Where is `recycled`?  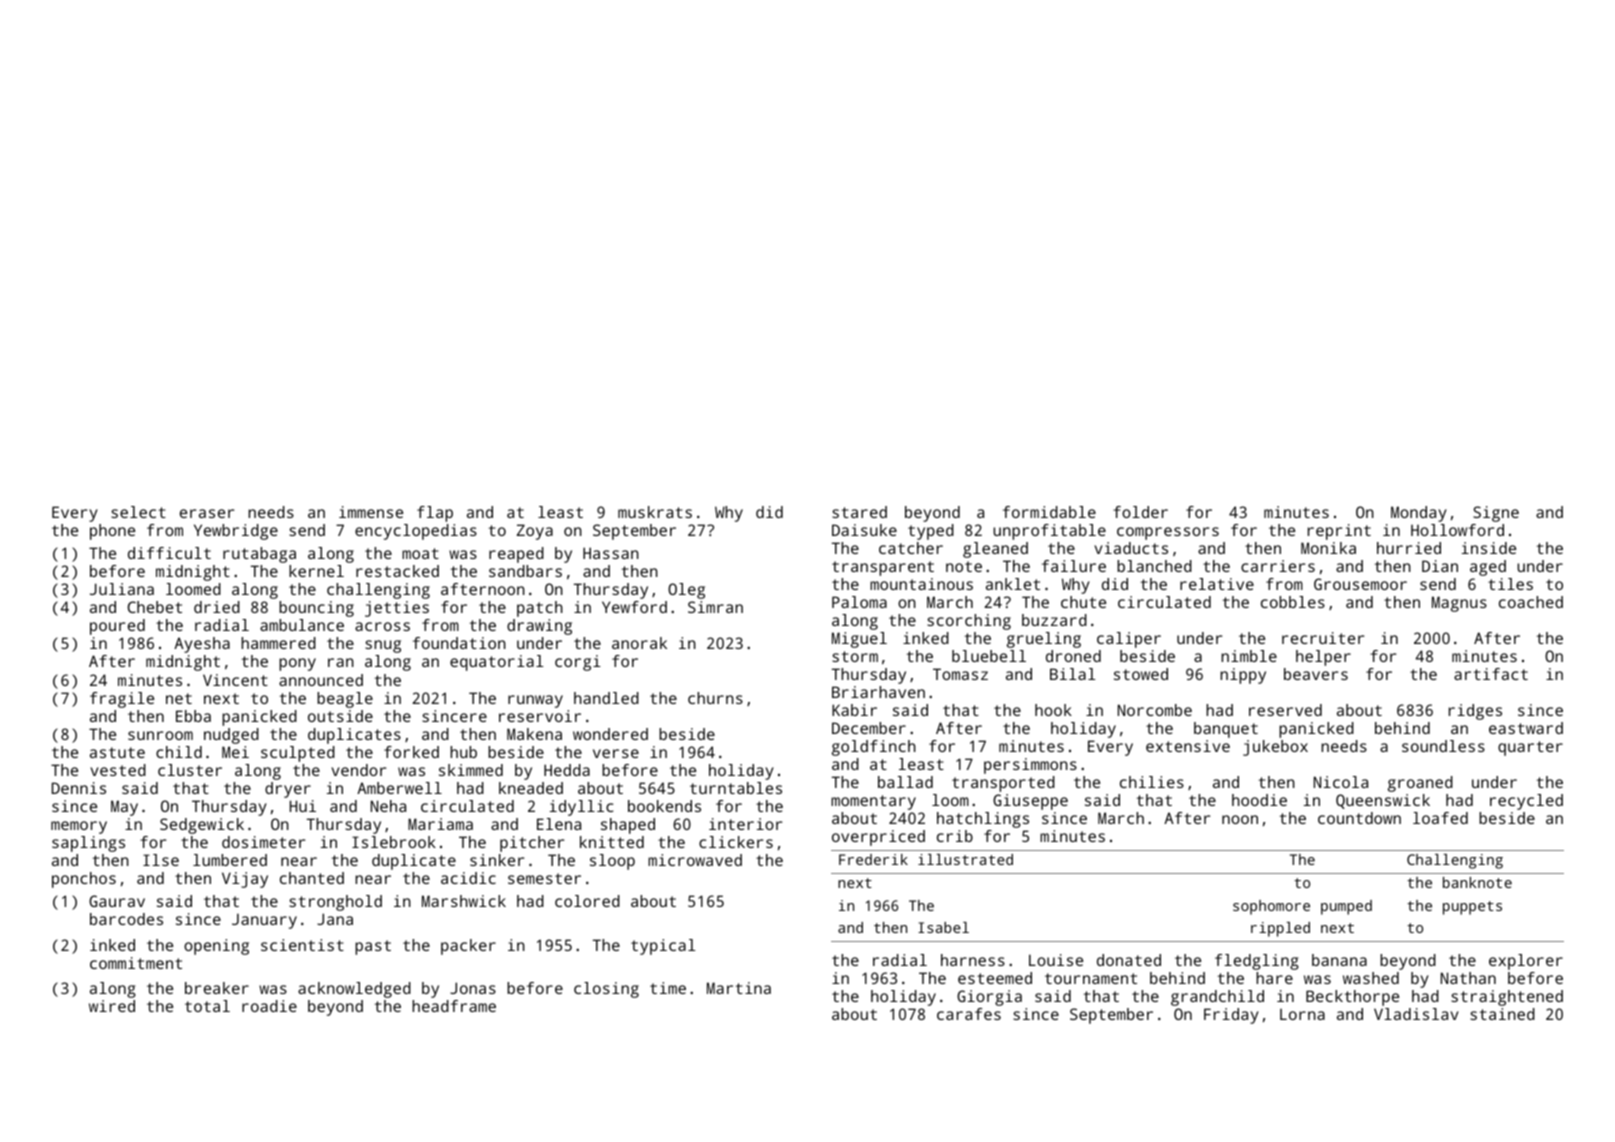 recycled is located at coordinates (1526, 802).
